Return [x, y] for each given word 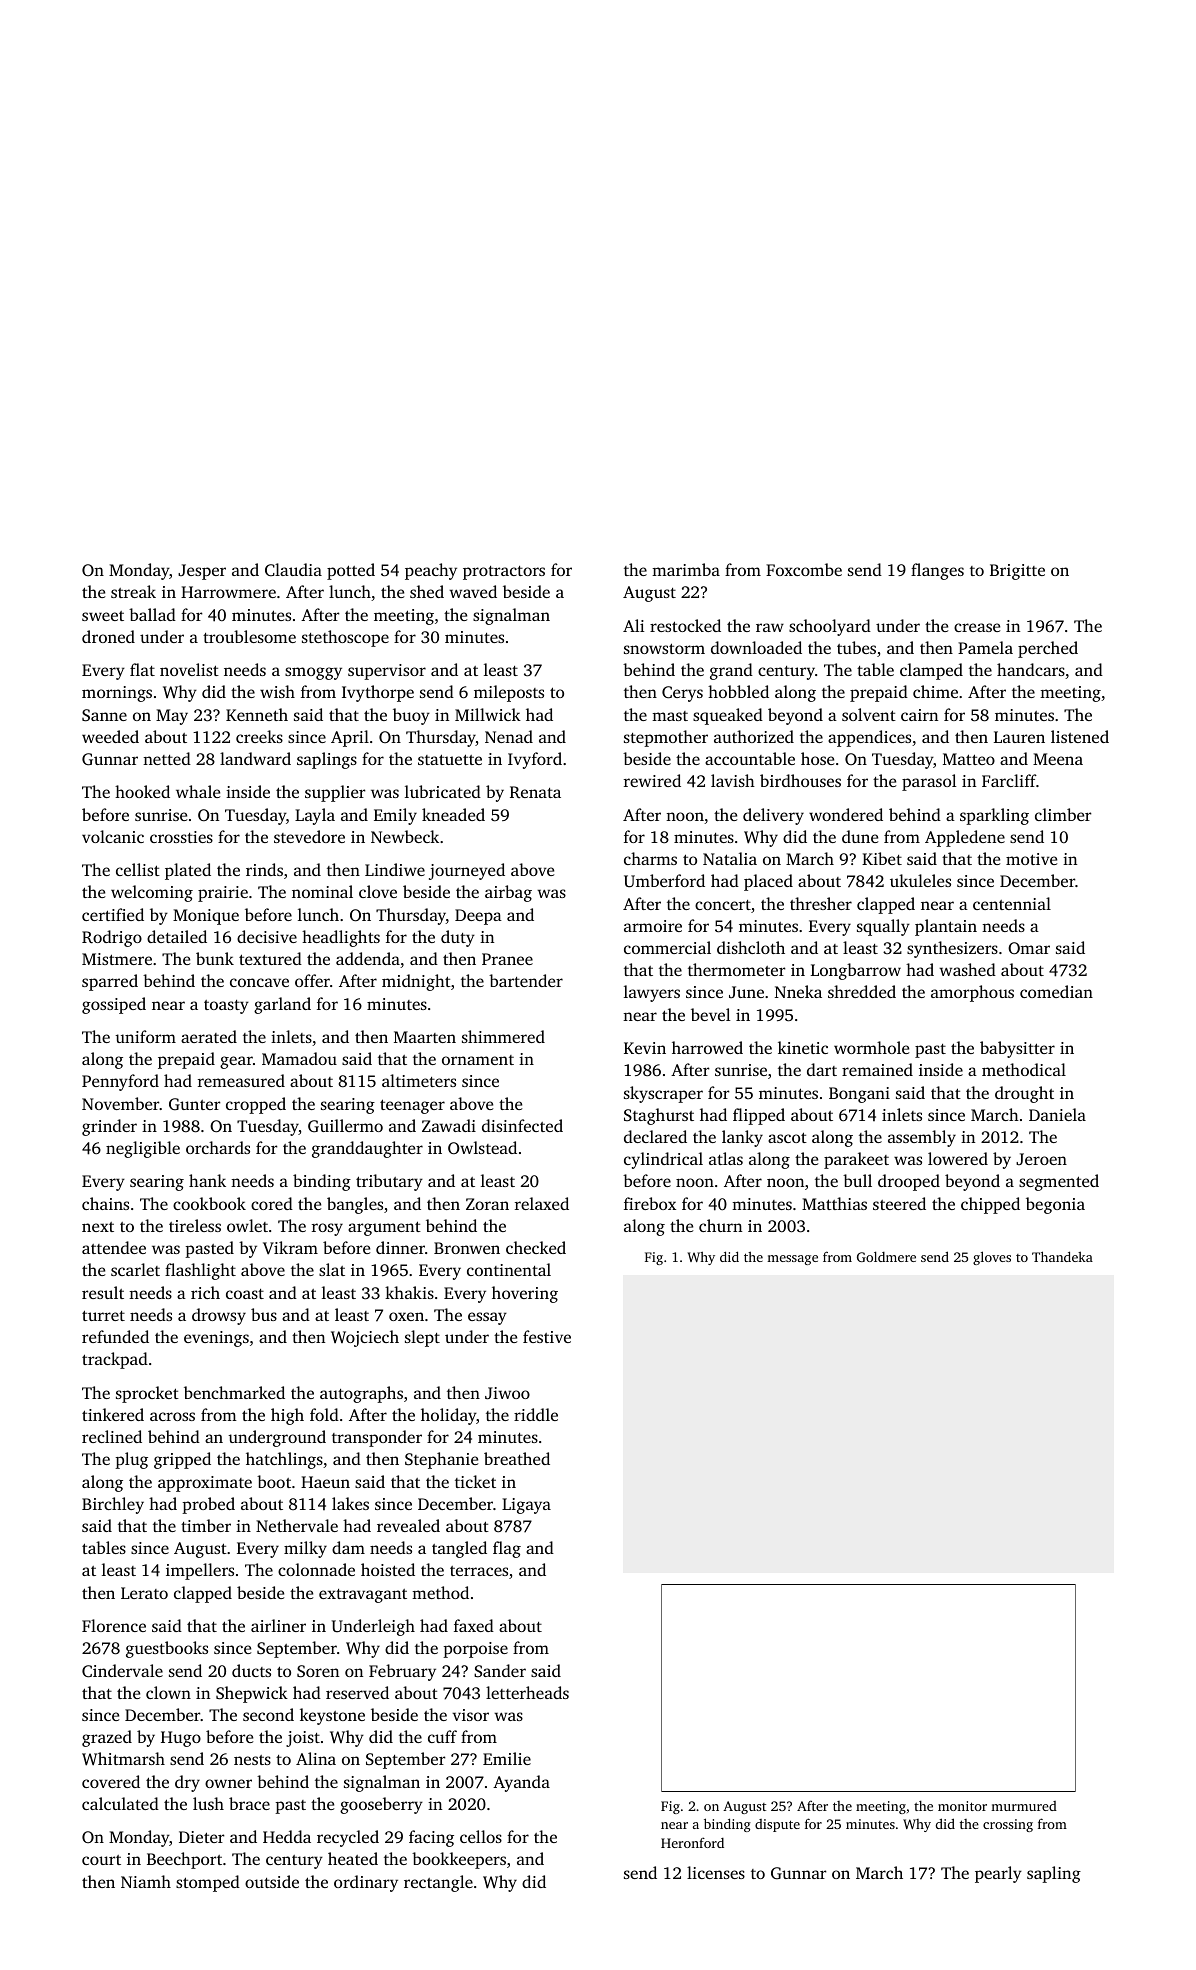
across [172, 1416]
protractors [504, 573]
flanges [937, 571]
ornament [478, 1060]
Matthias [834, 1203]
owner [228, 1783]
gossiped [114, 1005]
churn [720, 1225]
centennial [1012, 903]
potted [351, 571]
